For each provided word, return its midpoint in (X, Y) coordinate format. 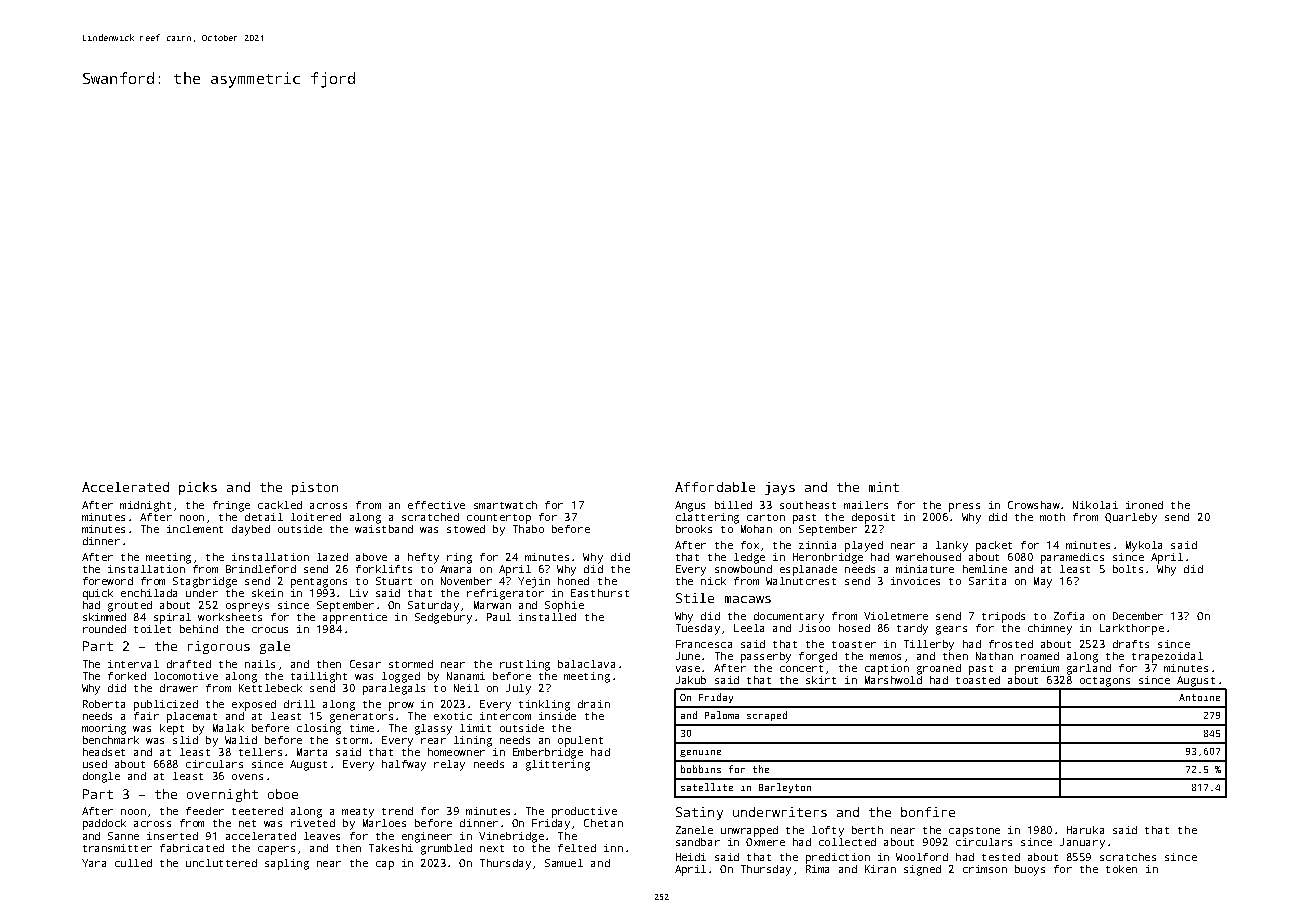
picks (198, 488)
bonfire (928, 812)
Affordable (715, 487)
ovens (247, 777)
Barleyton (785, 788)
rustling (525, 665)
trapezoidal (1167, 657)
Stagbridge (205, 582)
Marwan (492, 605)
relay (449, 765)
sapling (287, 864)
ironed (1144, 505)
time (362, 728)
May (1043, 582)
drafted (189, 664)
